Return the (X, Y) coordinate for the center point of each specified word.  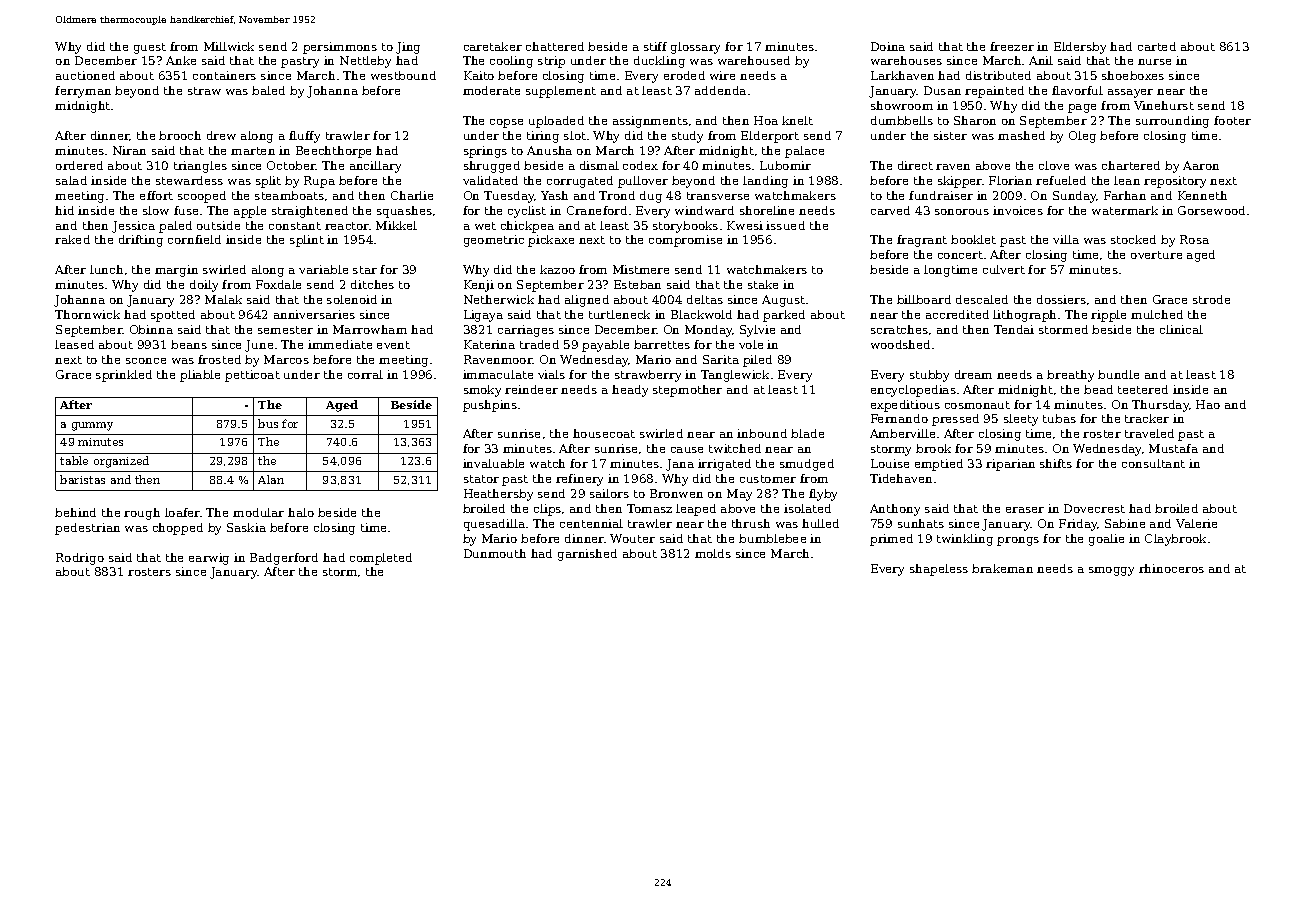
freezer (1012, 46)
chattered (555, 46)
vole (751, 344)
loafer (183, 512)
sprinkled (124, 376)
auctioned (85, 75)
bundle (1118, 374)
